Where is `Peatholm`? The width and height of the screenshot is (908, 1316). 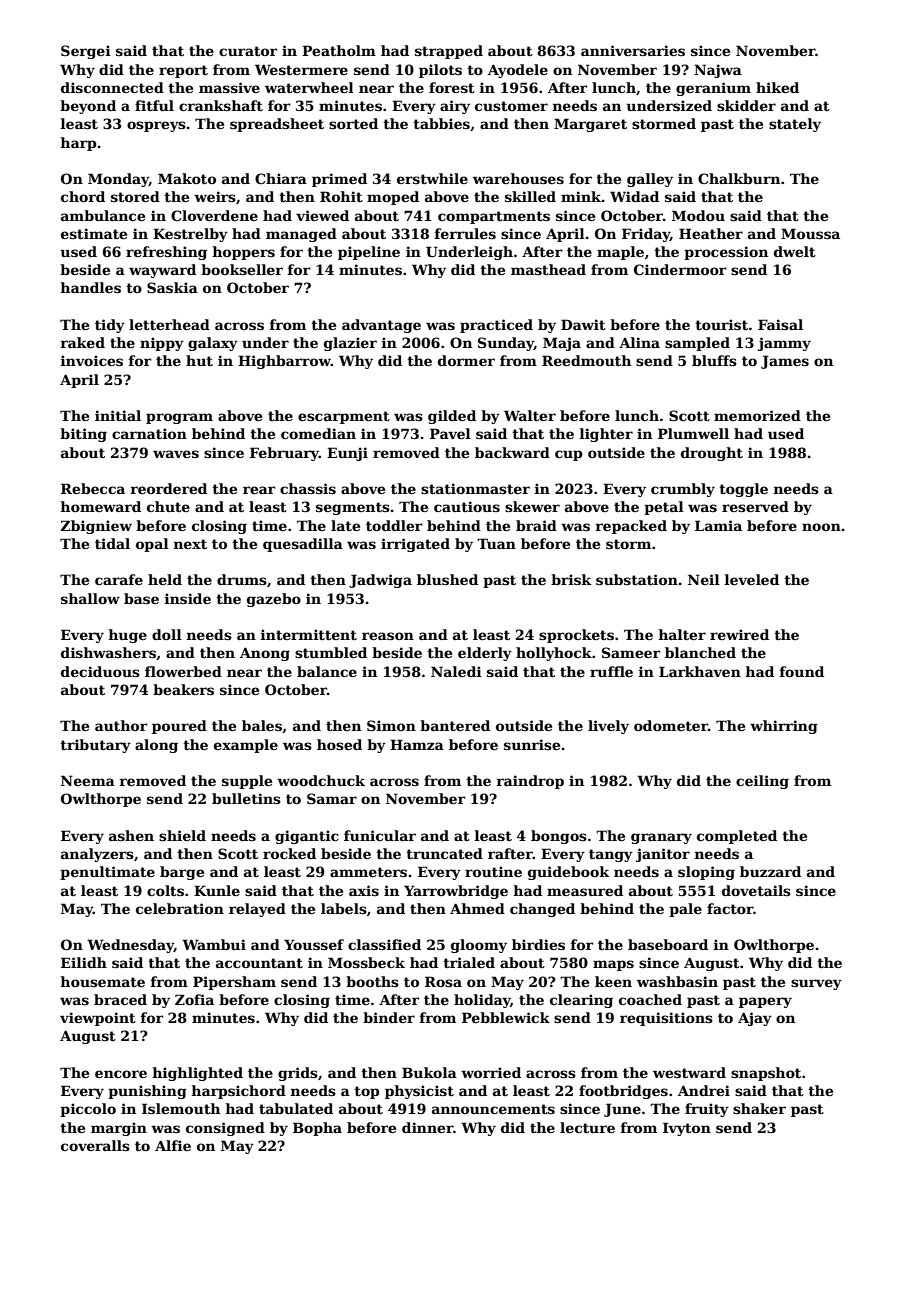
Peatholm is located at coordinates (339, 50).
